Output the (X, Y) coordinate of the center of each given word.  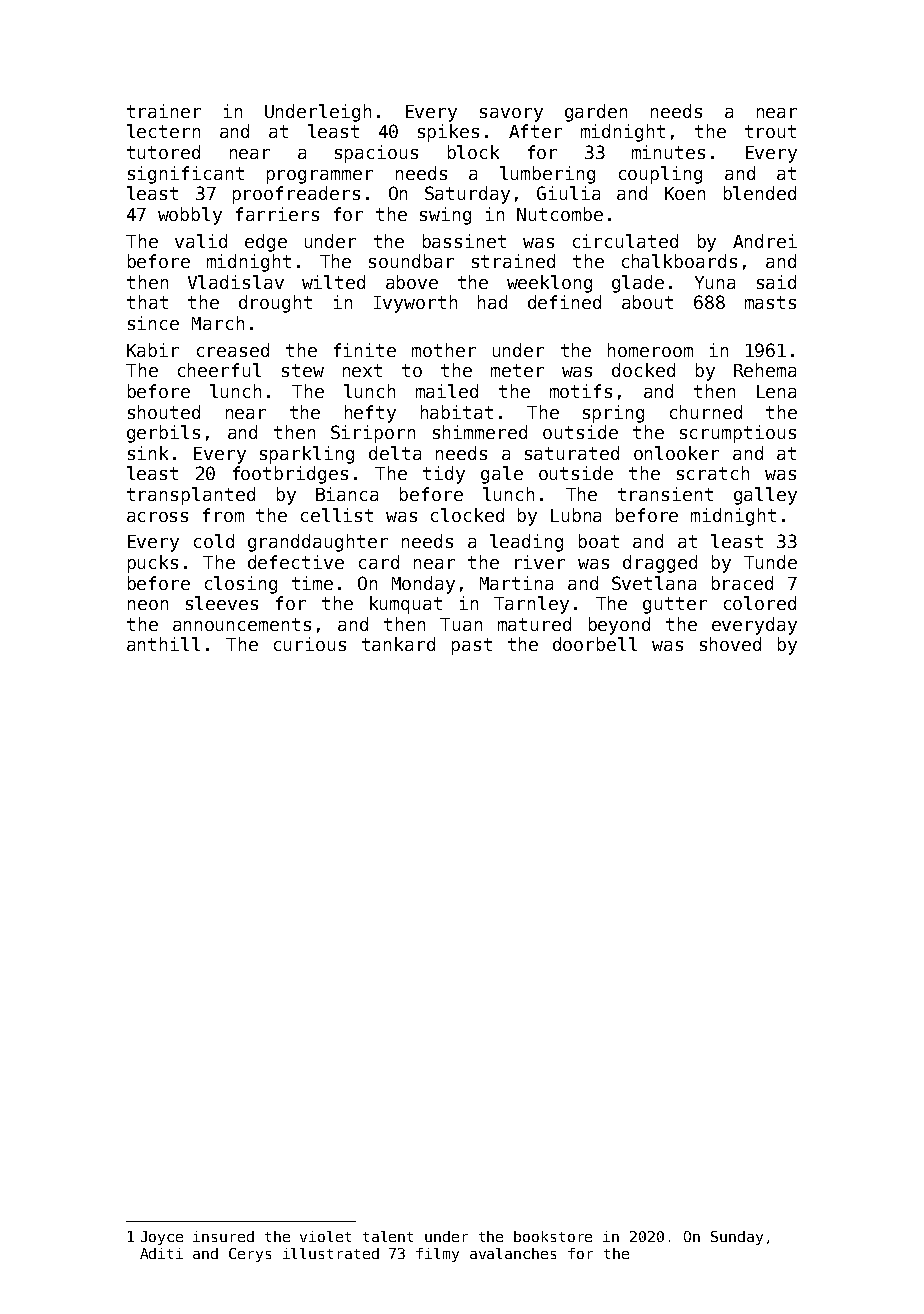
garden (596, 113)
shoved (730, 644)
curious (310, 644)
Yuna (715, 282)
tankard (398, 644)
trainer (164, 111)
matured (534, 624)
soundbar (411, 261)
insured (223, 1236)
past (472, 646)
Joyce (162, 1238)
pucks (153, 564)
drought (275, 304)
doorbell (595, 644)
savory (511, 115)
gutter (675, 605)
